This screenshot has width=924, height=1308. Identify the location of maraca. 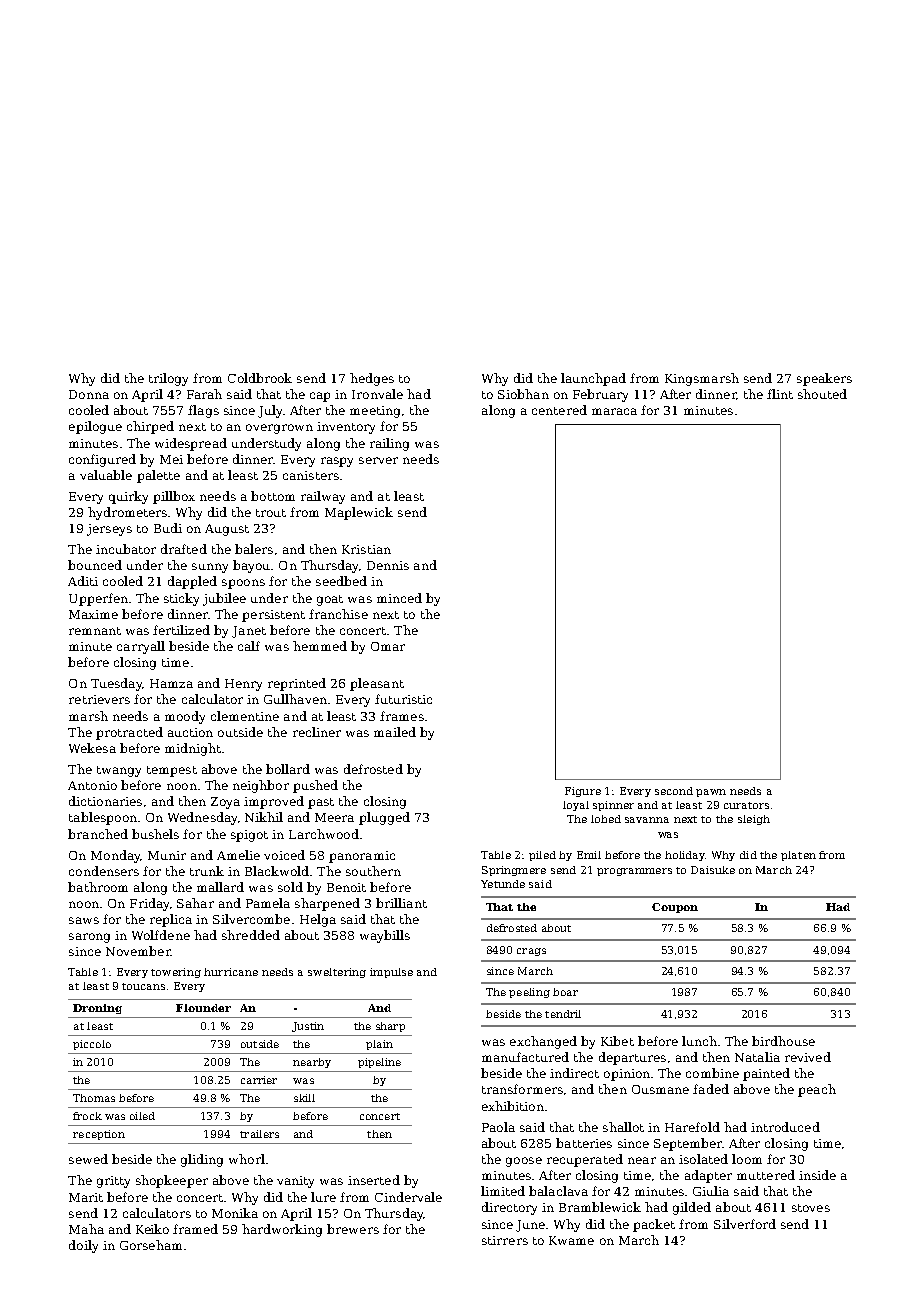
(614, 411).
